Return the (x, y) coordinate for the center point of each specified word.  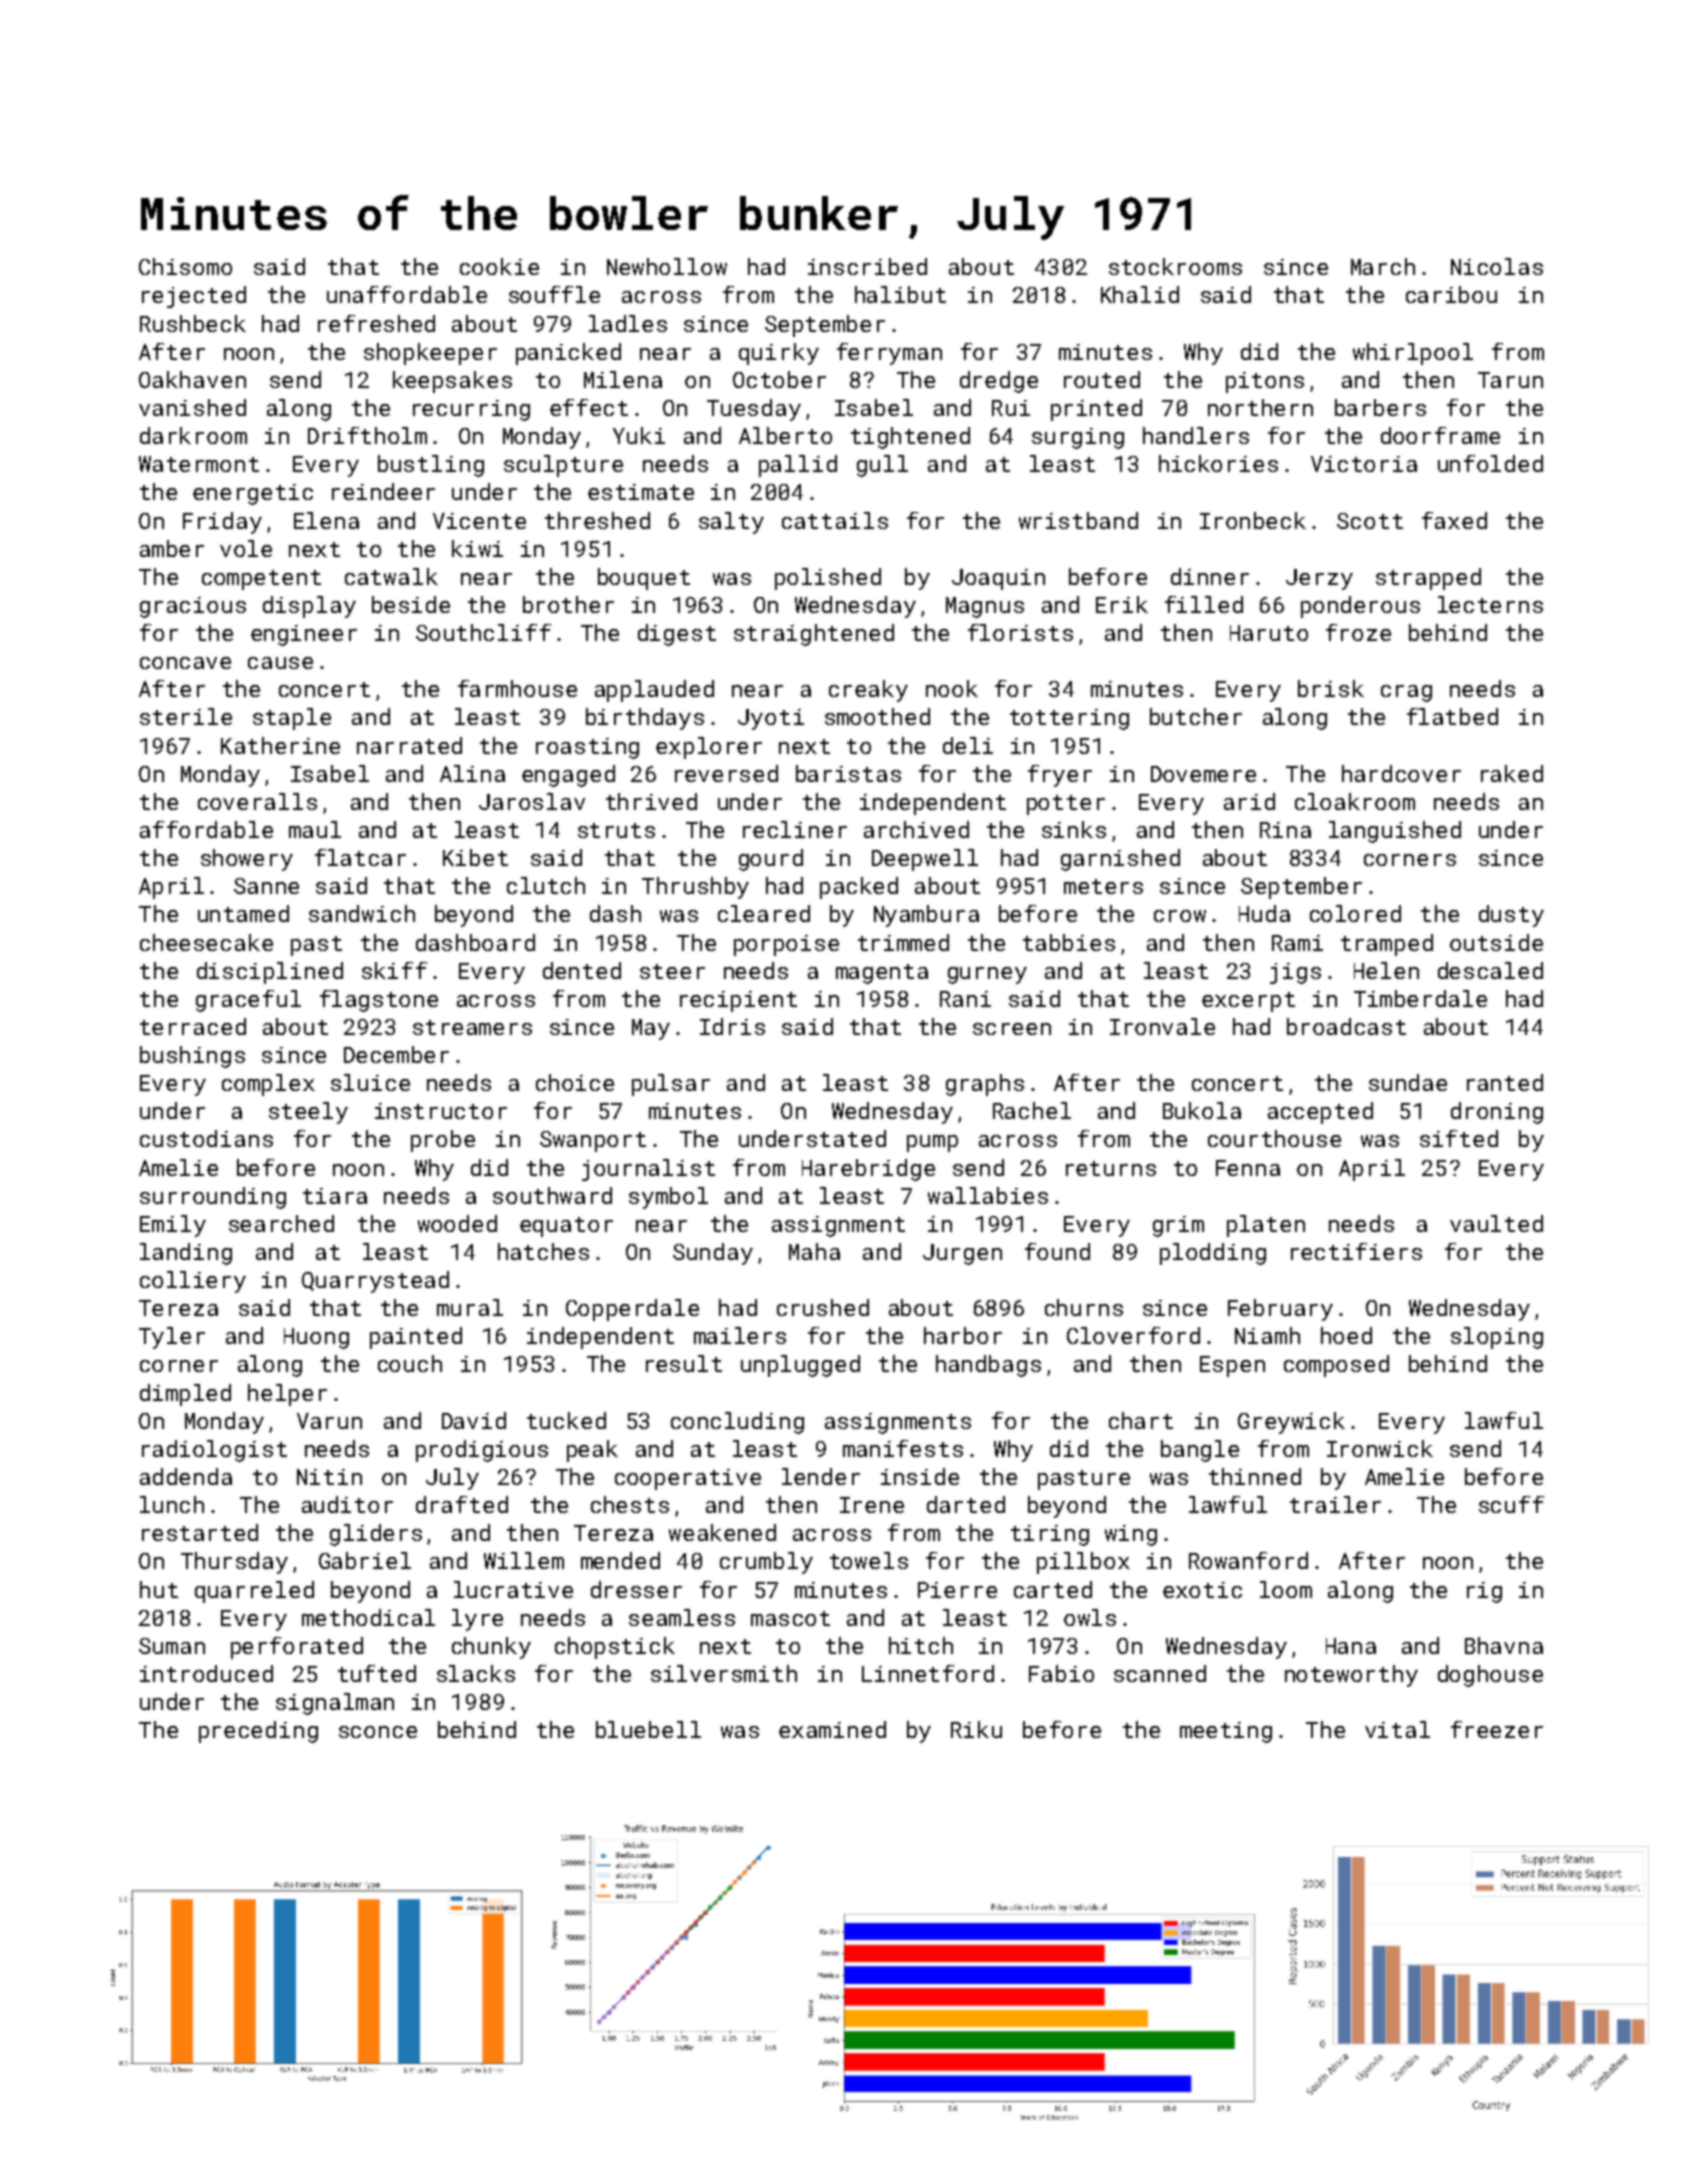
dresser (636, 1589)
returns (1111, 1168)
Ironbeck (1253, 520)
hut (159, 1589)
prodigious (482, 1451)
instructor (441, 1111)
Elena (326, 520)
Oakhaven (192, 379)
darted (966, 1504)
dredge (999, 382)
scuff (1511, 1504)
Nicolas (1497, 266)
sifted (1459, 1138)
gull (882, 466)
